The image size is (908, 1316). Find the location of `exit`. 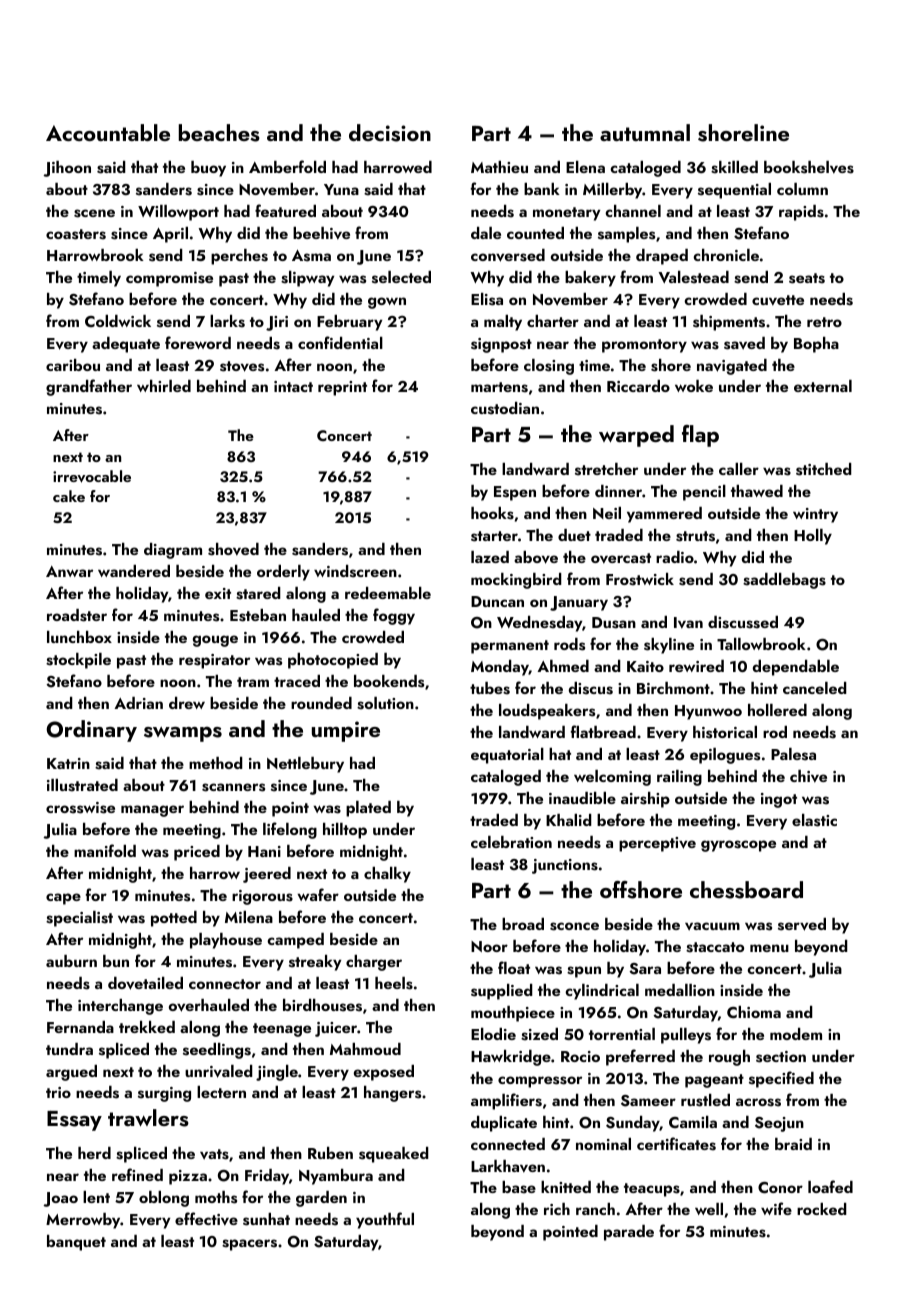

exit is located at coordinates (218, 593).
